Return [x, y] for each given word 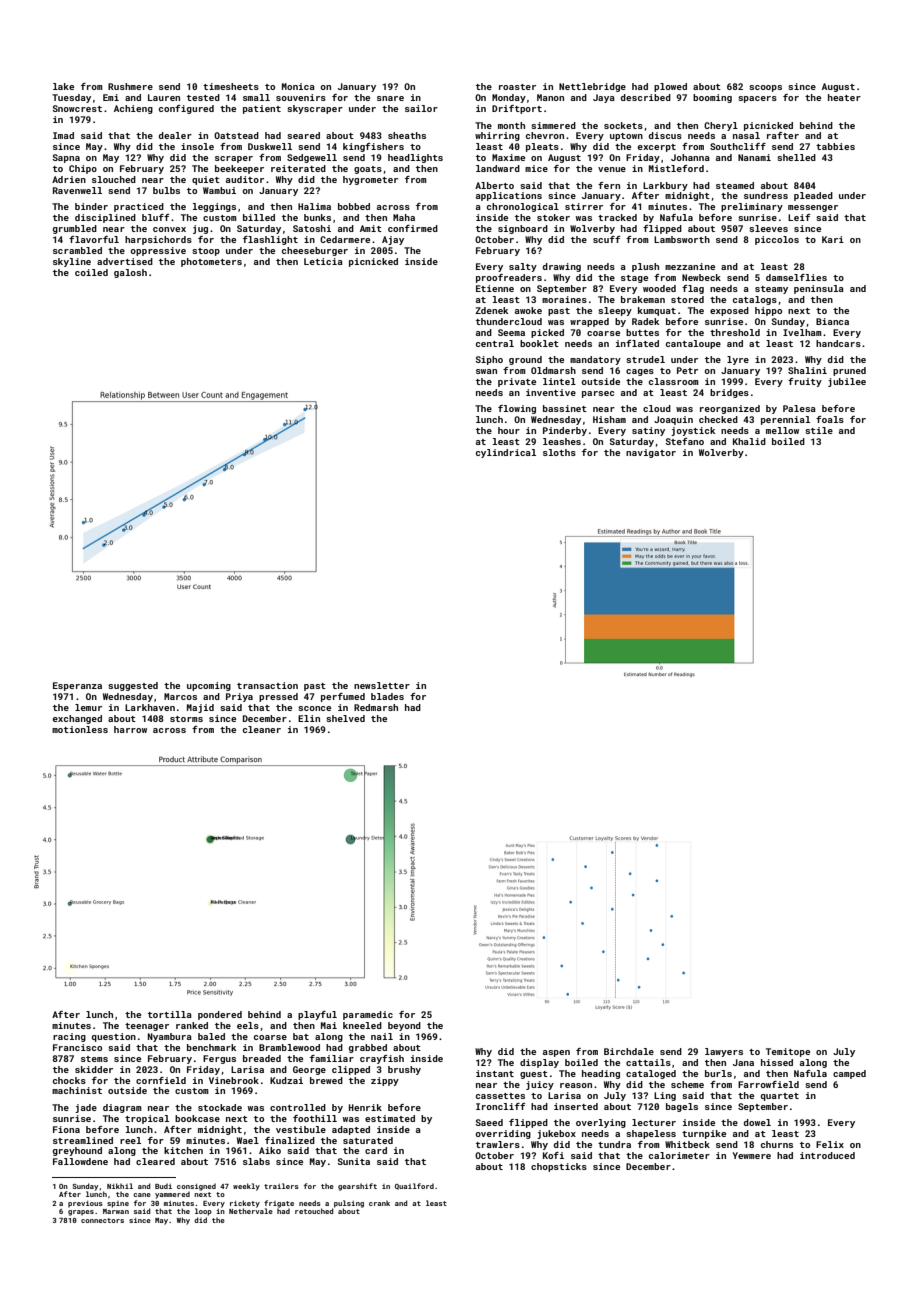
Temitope [788, 1052]
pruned [849, 371]
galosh [130, 273]
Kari [833, 239]
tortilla [170, 1014]
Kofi [553, 1155]
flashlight [270, 240]
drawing [562, 267]
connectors [102, 1220]
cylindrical [506, 453]
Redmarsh [376, 707]
